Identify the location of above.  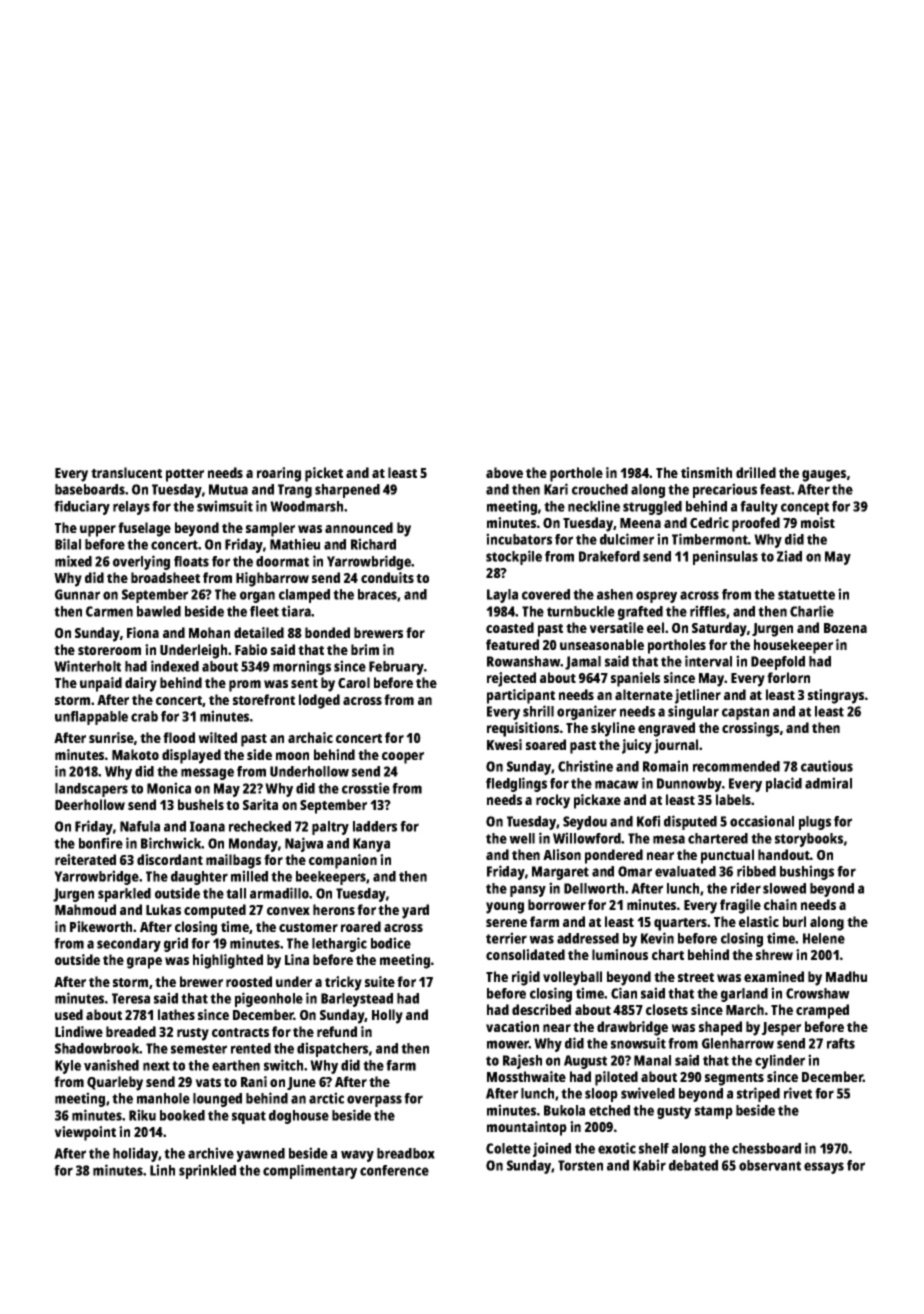
(504, 472).
